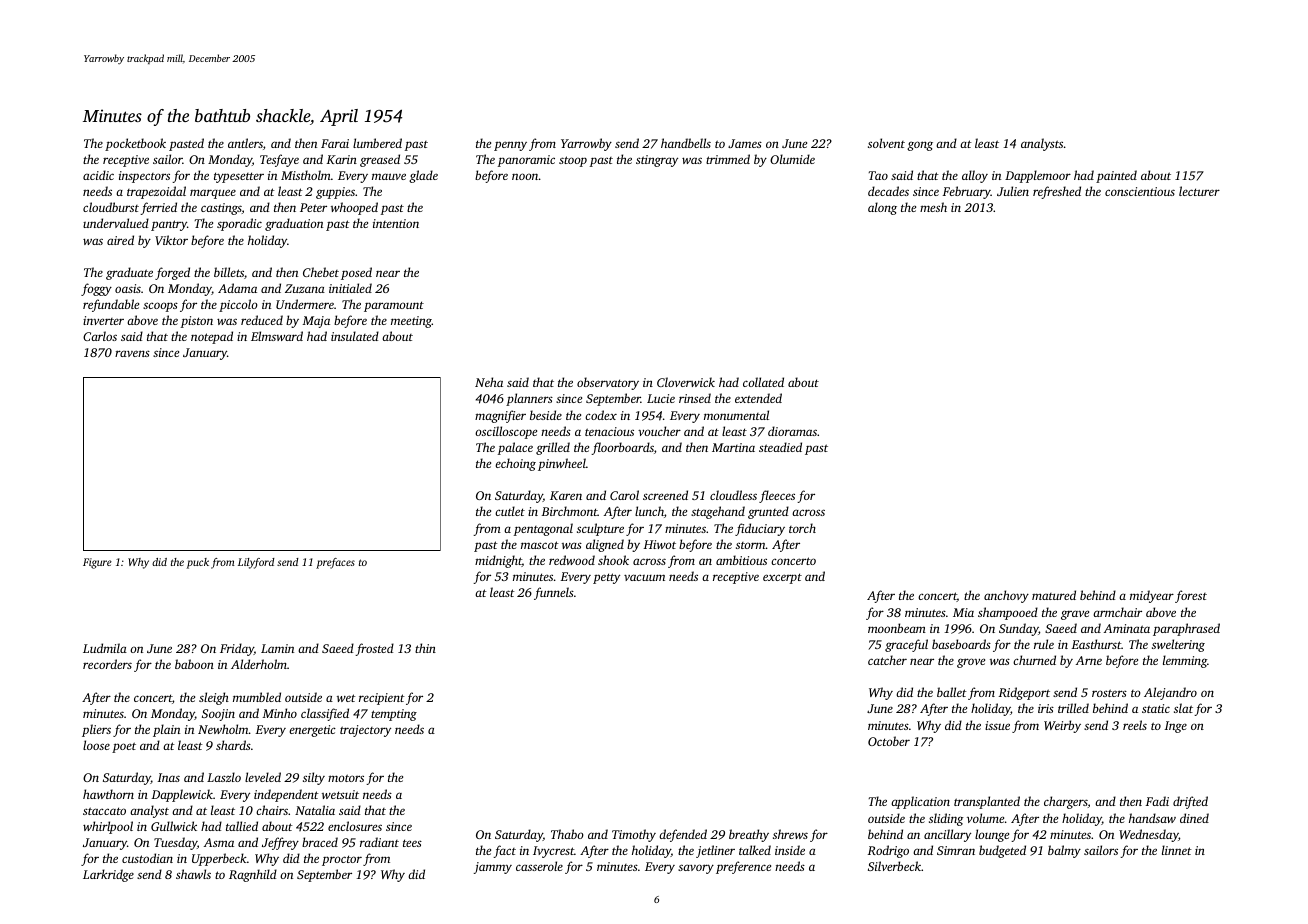 The image size is (1308, 924). What do you see at coordinates (894, 866) in the screenshot?
I see `Silverbeck` at bounding box center [894, 866].
